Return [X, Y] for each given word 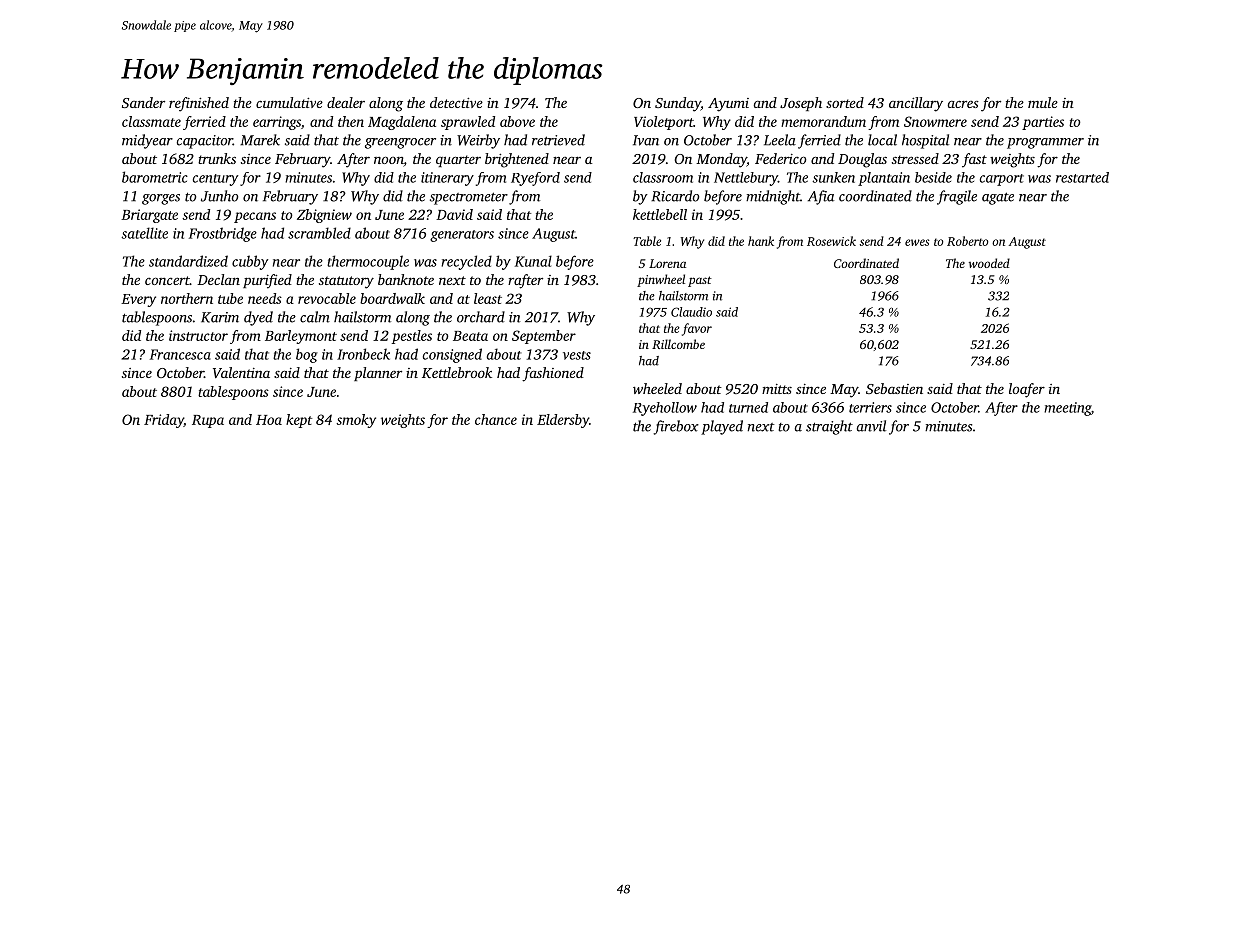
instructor [198, 335]
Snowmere [935, 121]
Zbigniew [324, 216]
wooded [989, 263]
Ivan [646, 140]
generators [462, 236]
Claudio [691, 312]
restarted [1082, 177]
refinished [199, 104]
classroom [663, 177]
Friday [164, 421]
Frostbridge [223, 234]
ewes [917, 242]
